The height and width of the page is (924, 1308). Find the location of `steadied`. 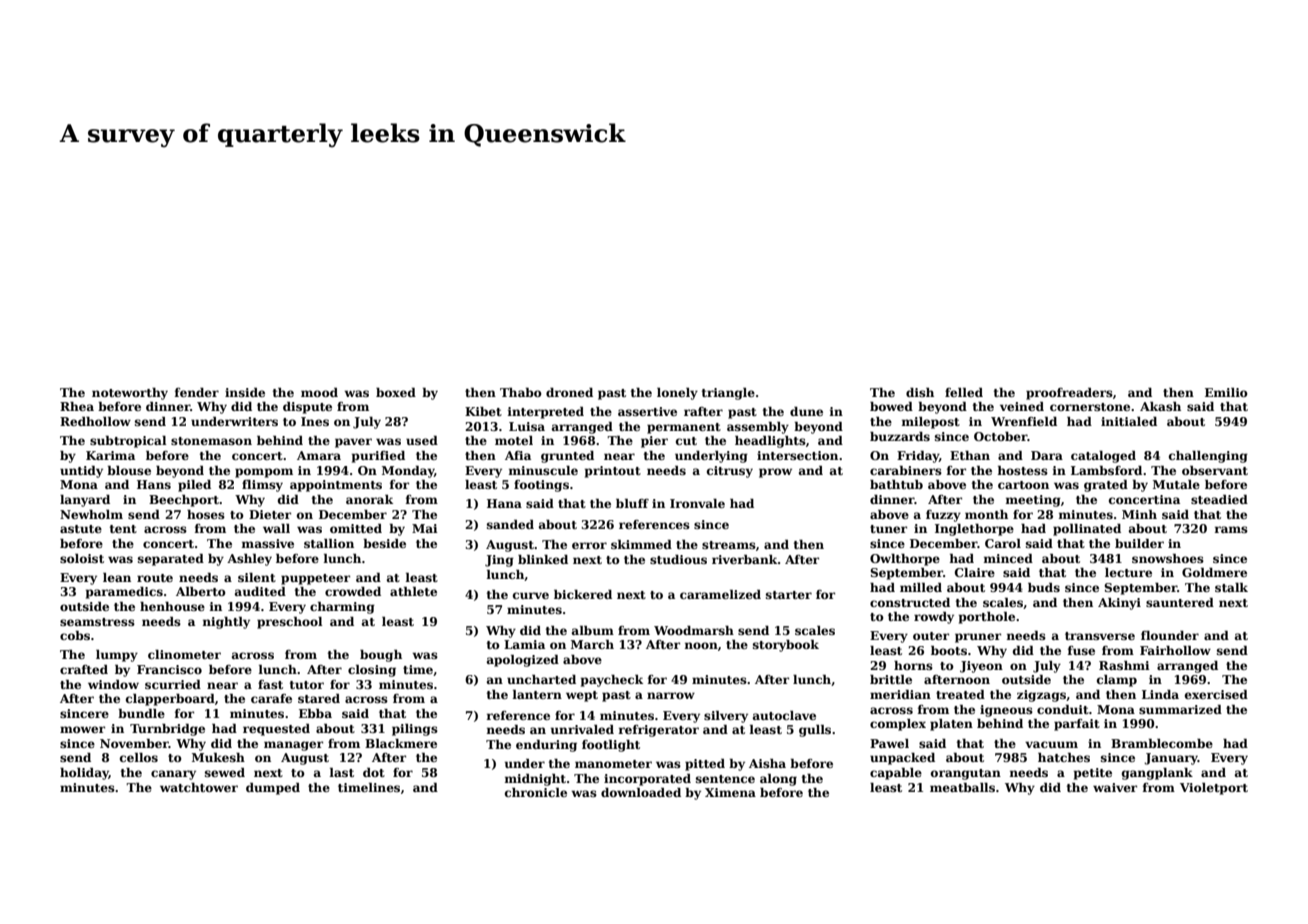

steadied is located at coordinates (1219, 499).
